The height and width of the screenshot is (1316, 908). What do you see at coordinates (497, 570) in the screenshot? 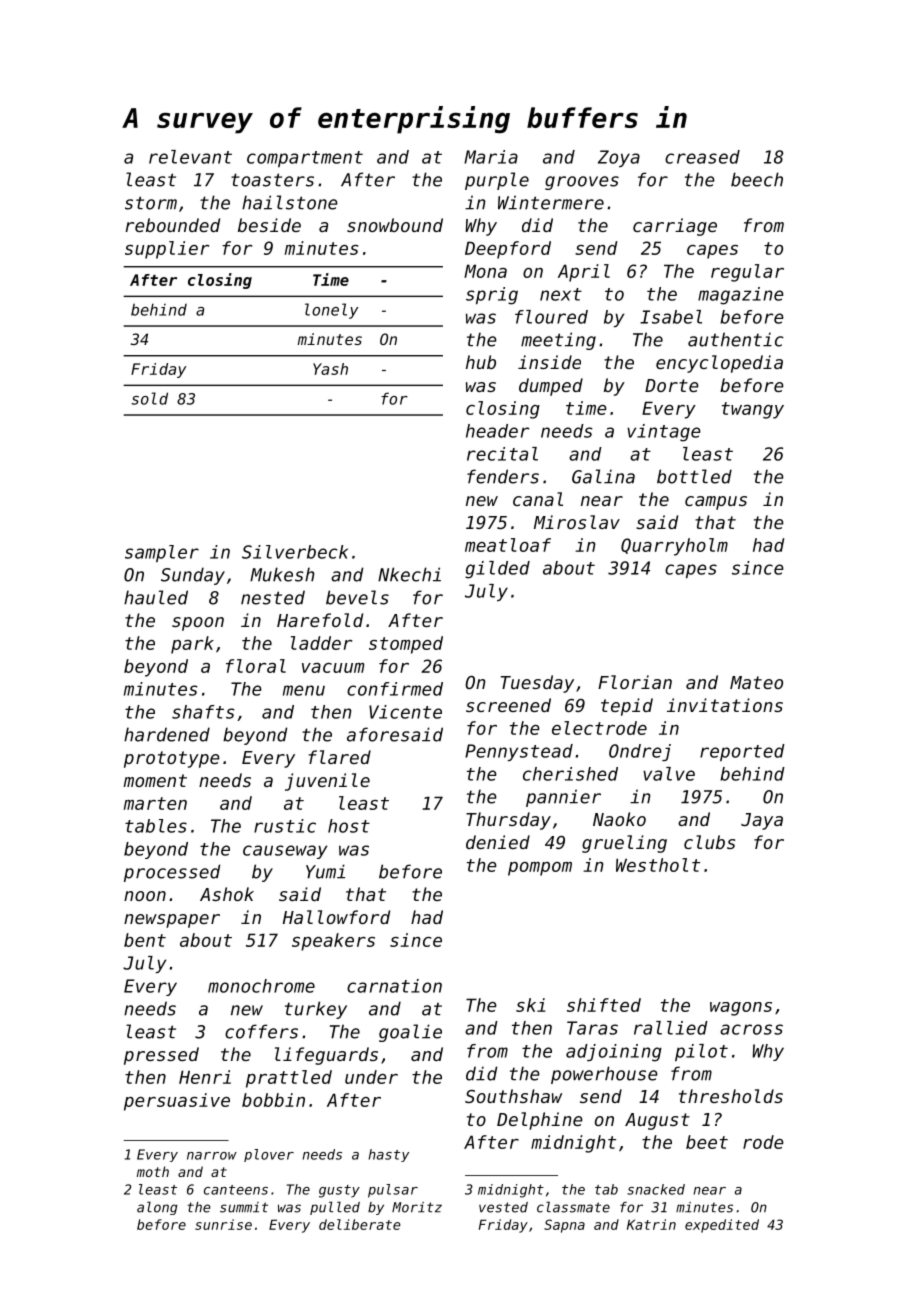
I see `gilded` at bounding box center [497, 570].
